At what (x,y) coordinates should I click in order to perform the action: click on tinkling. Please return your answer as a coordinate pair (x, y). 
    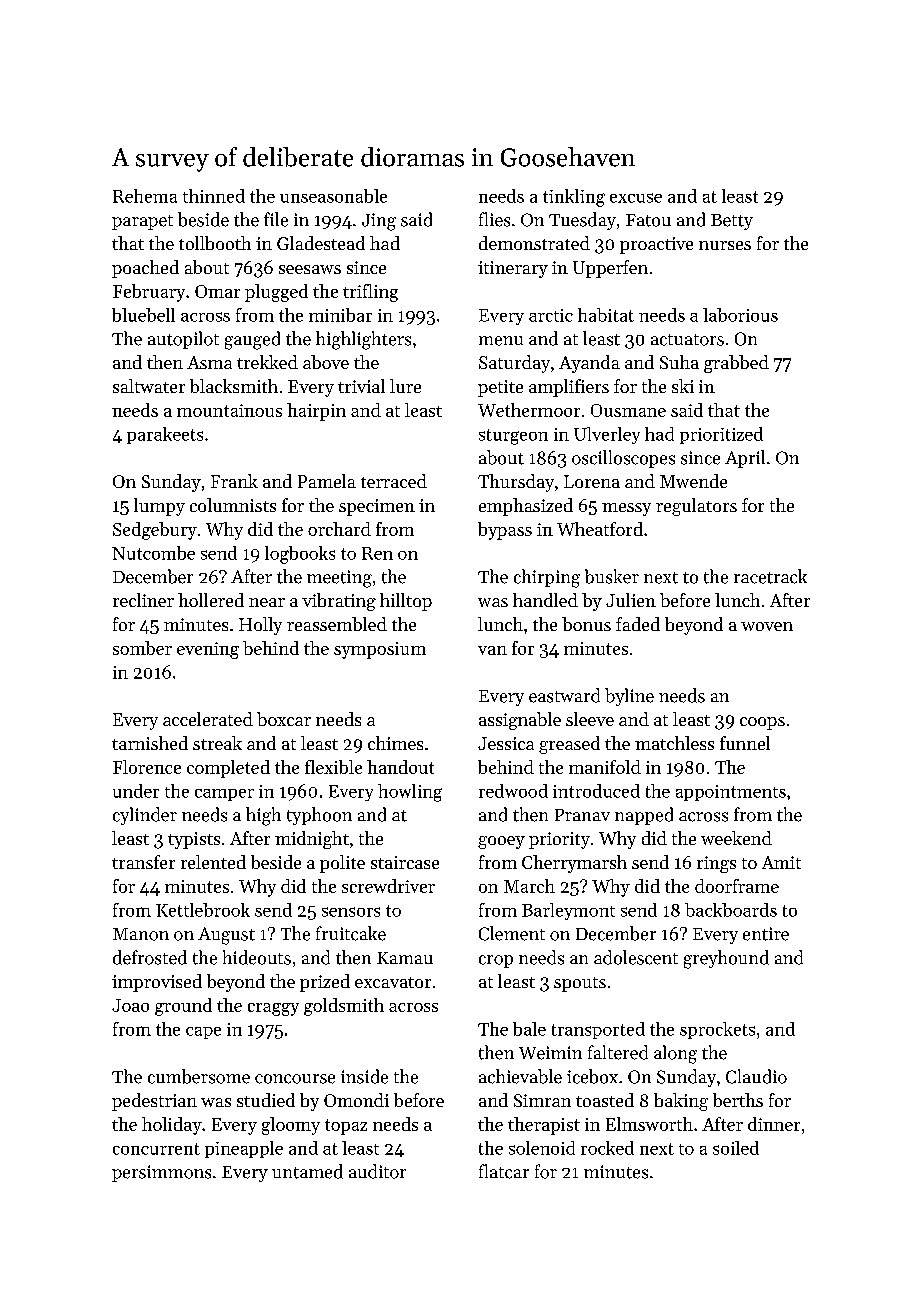
    Looking at the image, I should click on (574, 198).
